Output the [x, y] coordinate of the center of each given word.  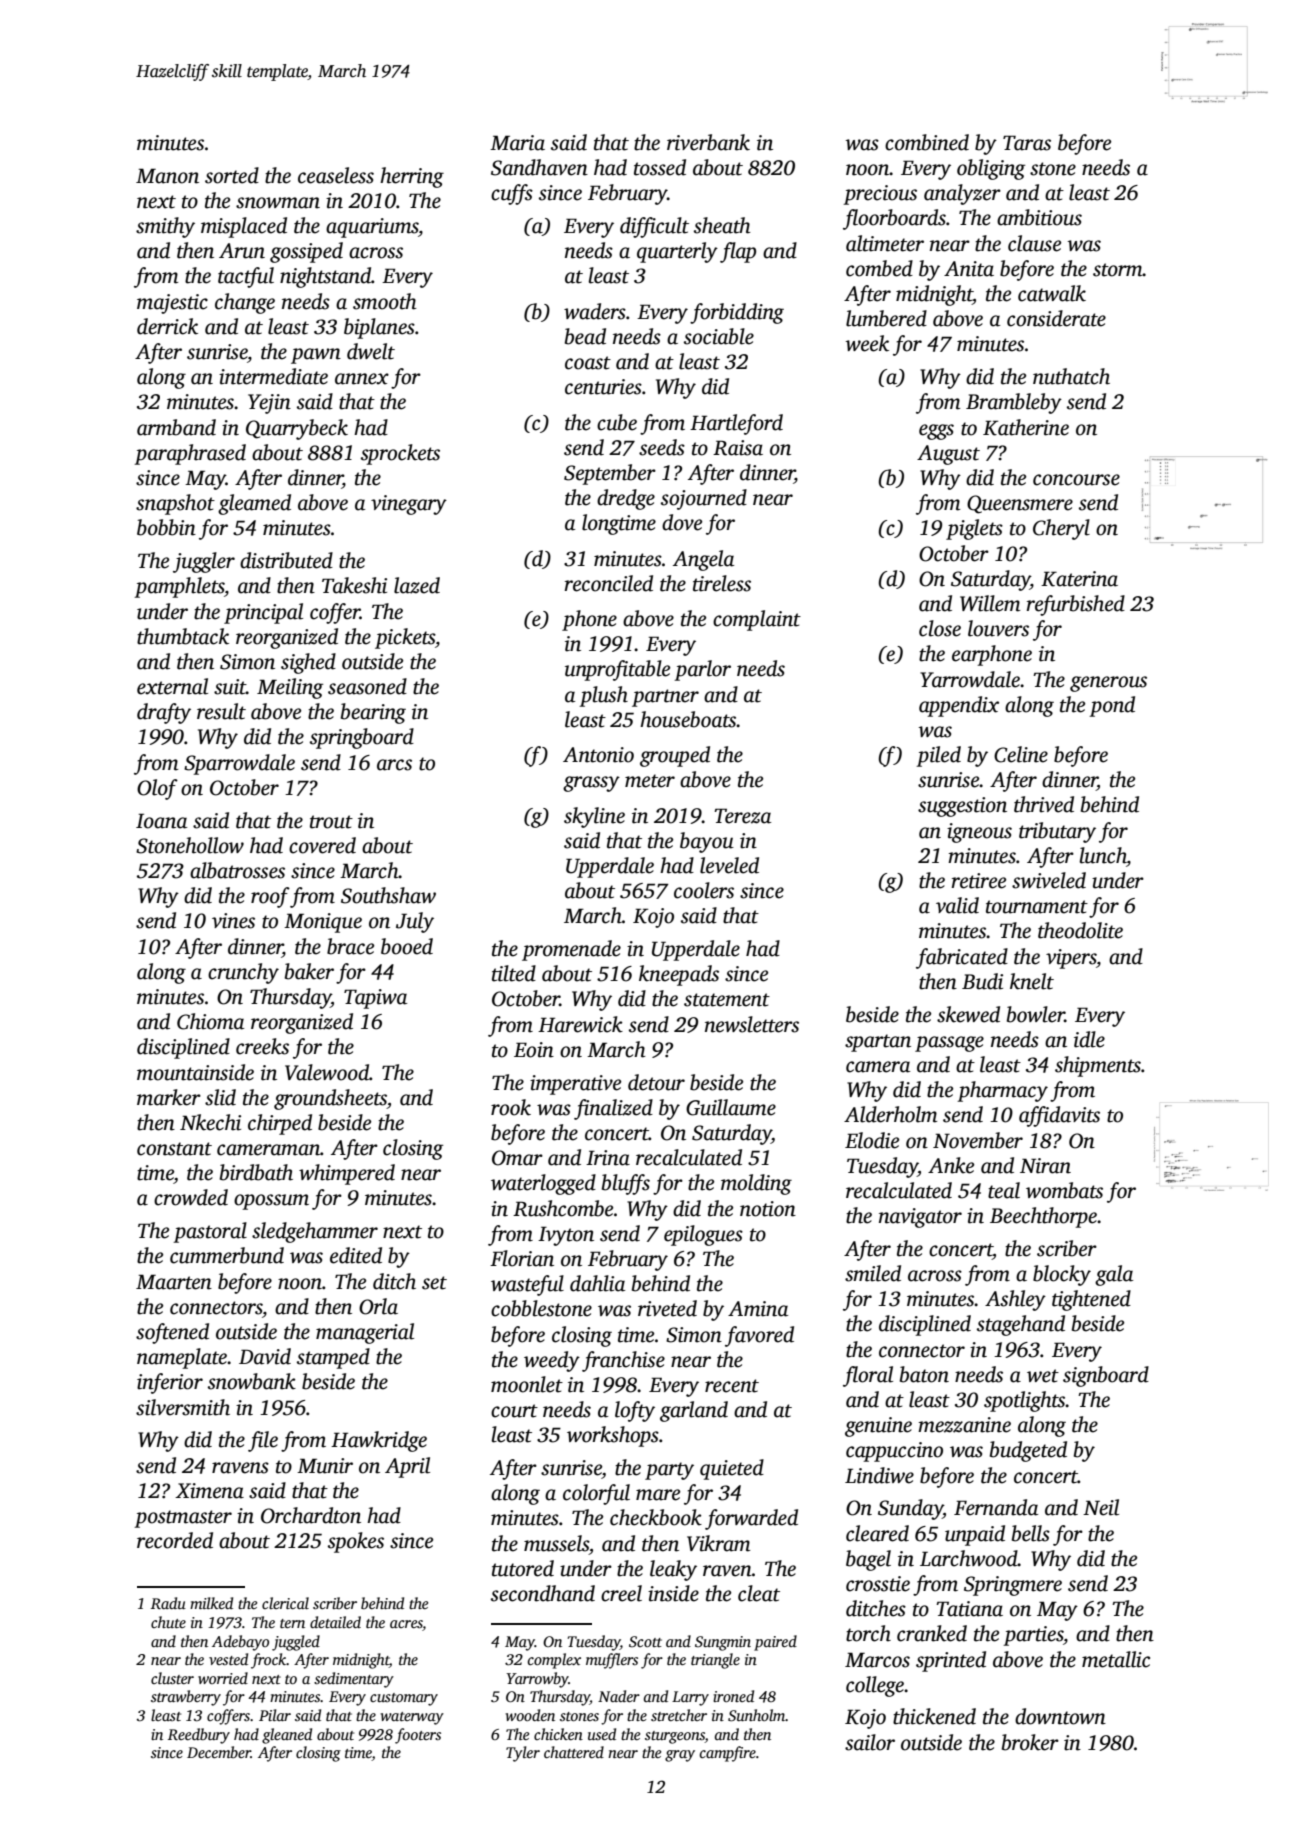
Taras [1027, 143]
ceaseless [336, 175]
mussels [556, 1543]
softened [172, 1333]
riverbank [708, 142]
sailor [870, 1742]
